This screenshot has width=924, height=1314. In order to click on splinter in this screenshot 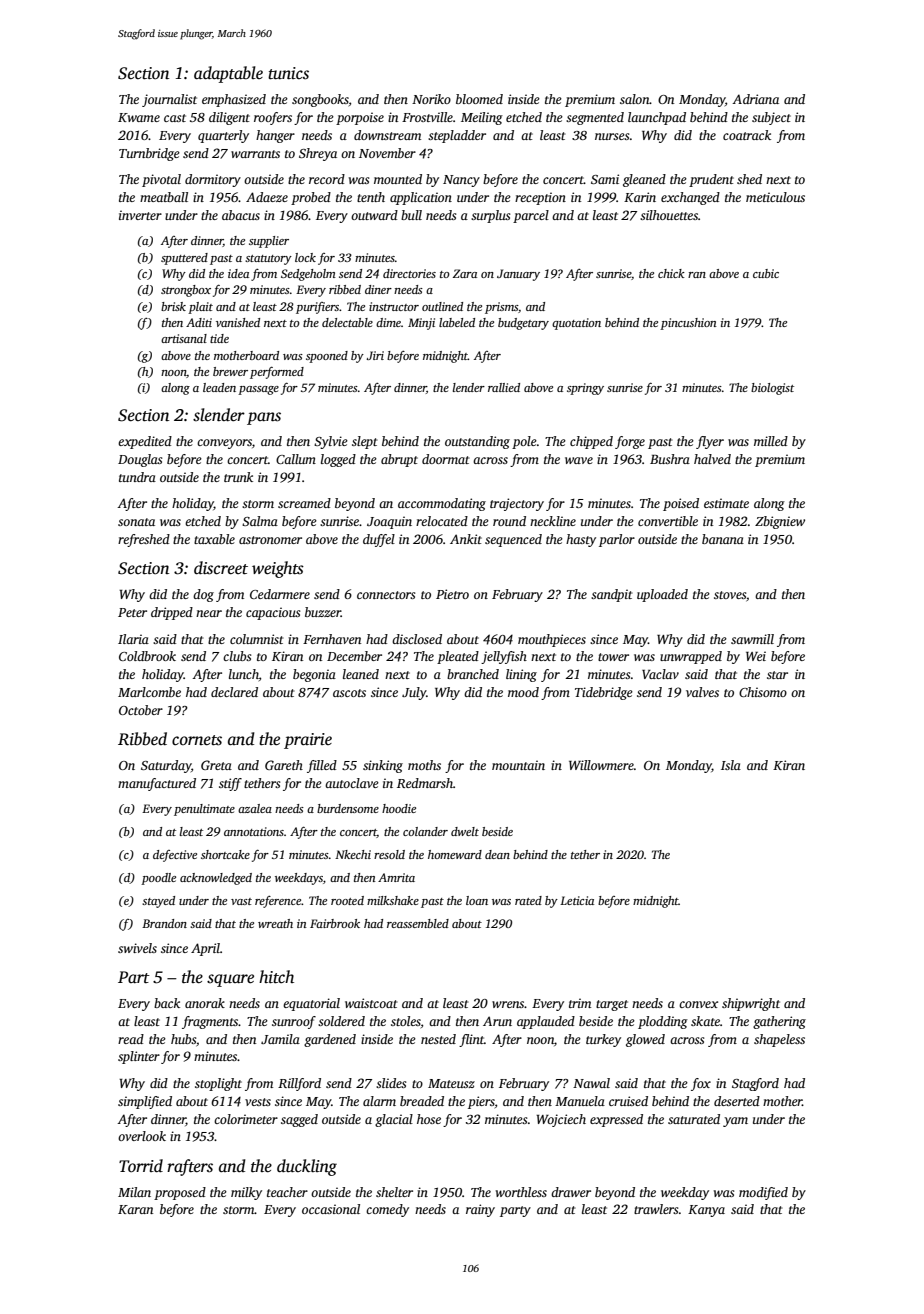, I will do `click(139, 1057)`.
